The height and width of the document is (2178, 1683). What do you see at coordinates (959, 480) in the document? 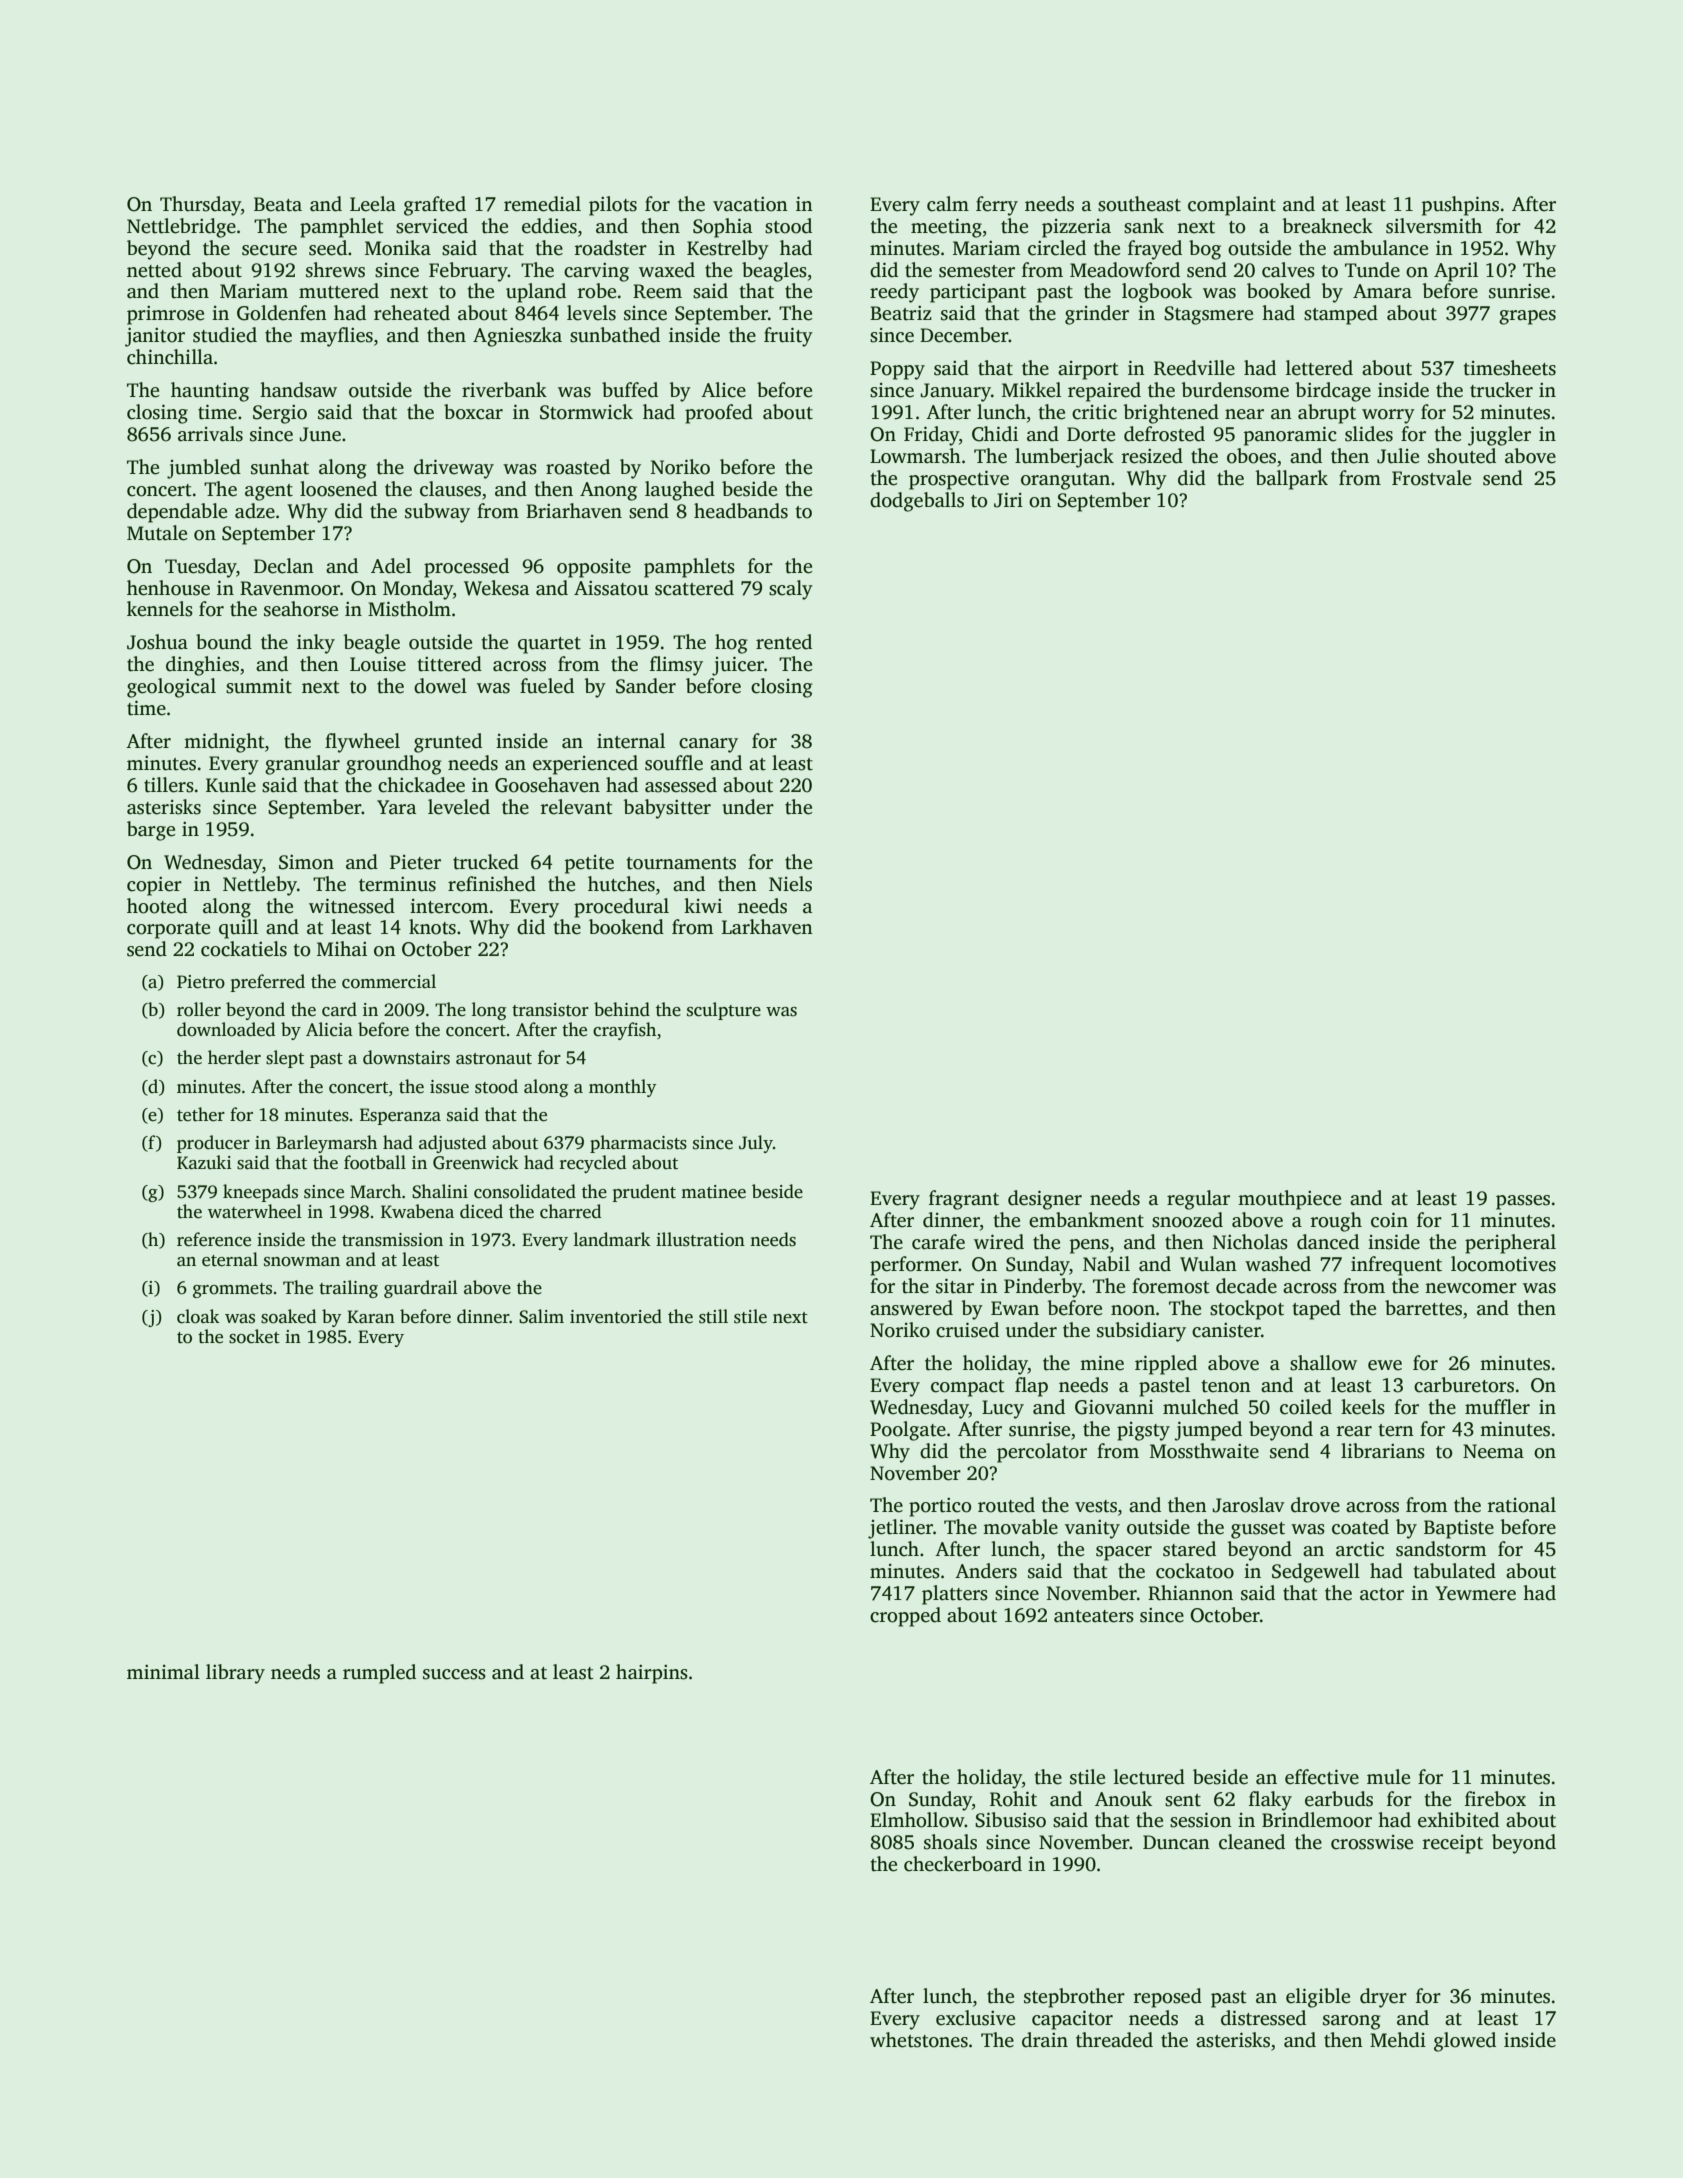
I see `prospective` at bounding box center [959, 480].
